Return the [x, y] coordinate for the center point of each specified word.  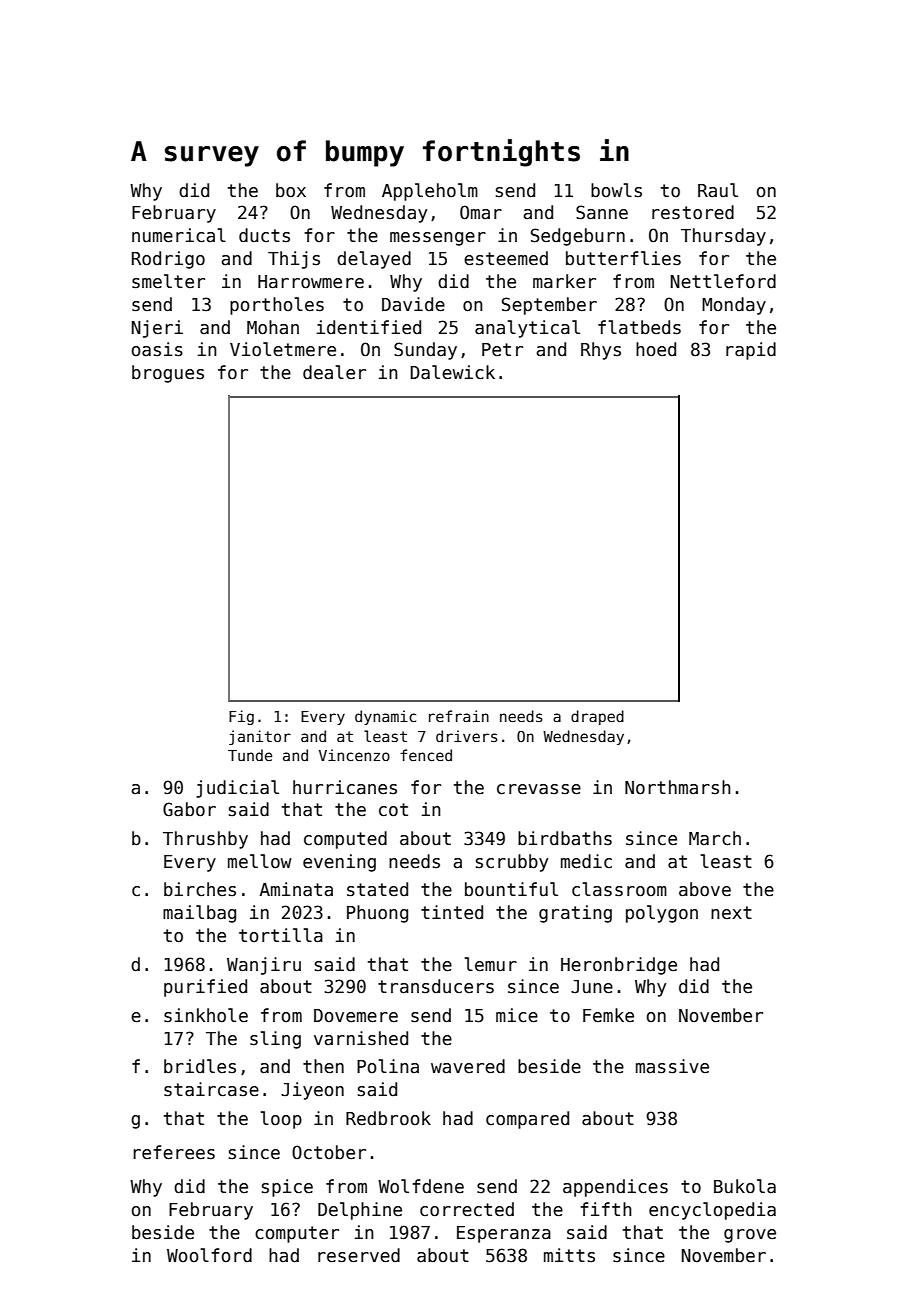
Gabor [189, 809]
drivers [467, 736]
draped [597, 717]
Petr [502, 350]
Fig [241, 717]
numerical [179, 235]
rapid [751, 351]
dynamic [385, 717]
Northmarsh [678, 787]
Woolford [209, 1255]
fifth [606, 1209]
